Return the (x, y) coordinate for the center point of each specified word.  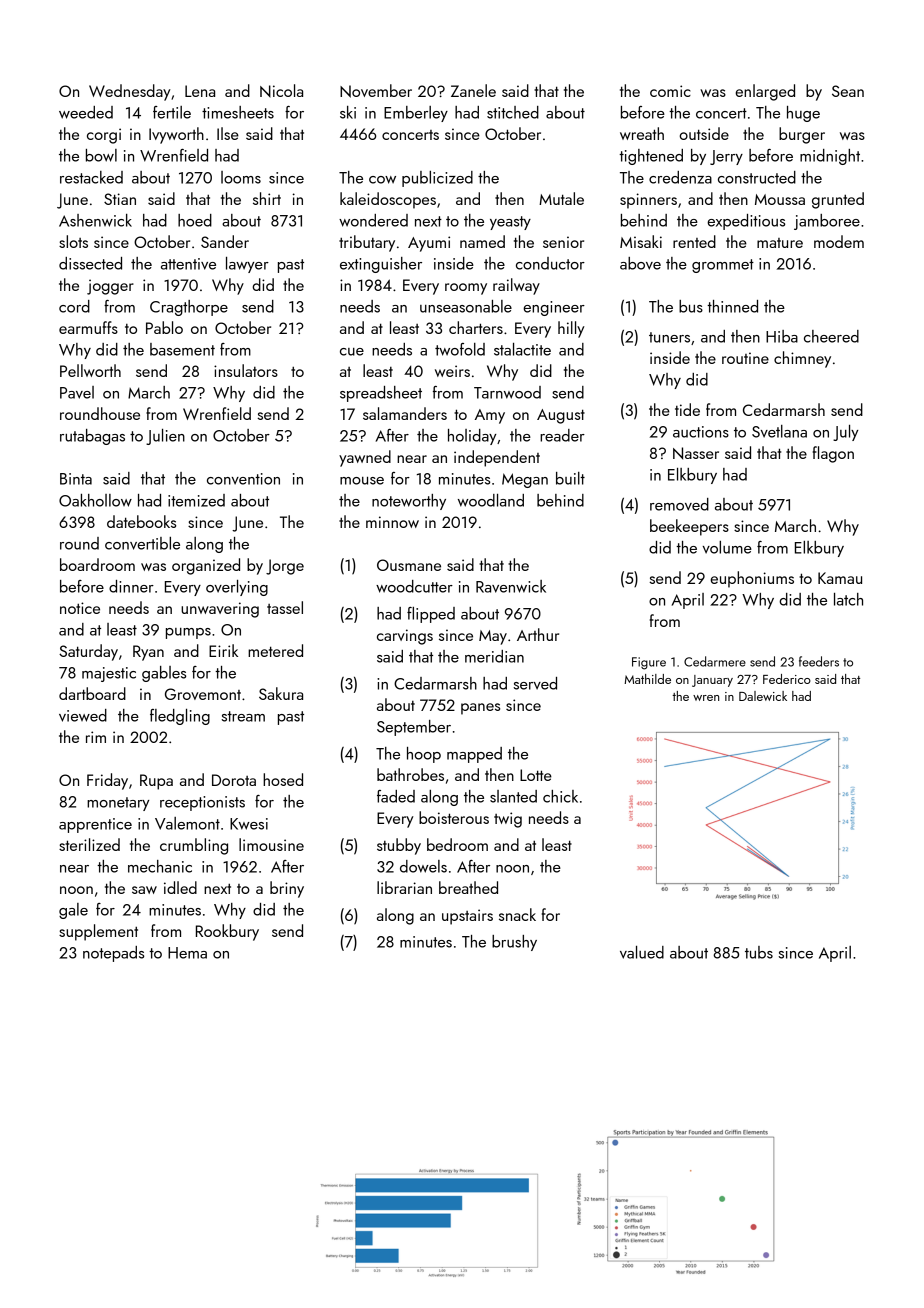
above (640, 263)
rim (96, 737)
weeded (86, 112)
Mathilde (647, 679)
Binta (76, 479)
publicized (437, 179)
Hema (187, 953)
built (570, 478)
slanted (513, 796)
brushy (514, 943)
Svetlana (779, 431)
